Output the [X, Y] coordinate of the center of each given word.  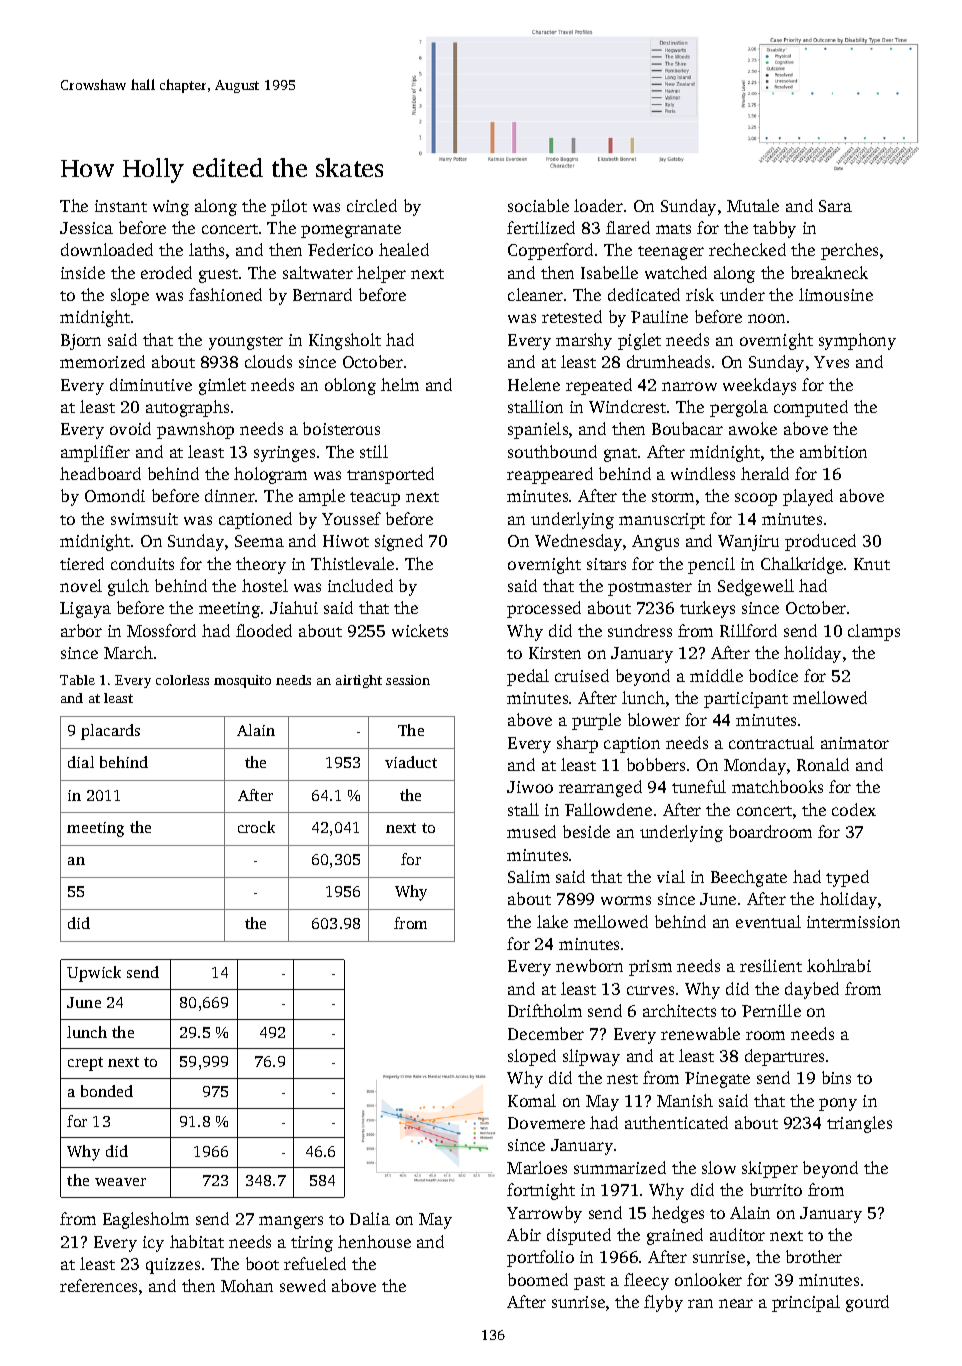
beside [586, 831]
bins [836, 1077]
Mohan [247, 1285]
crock [256, 827]
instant [121, 206]
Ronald [823, 764]
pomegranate [351, 231]
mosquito [242, 681]
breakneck [829, 272]
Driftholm [545, 1010]
